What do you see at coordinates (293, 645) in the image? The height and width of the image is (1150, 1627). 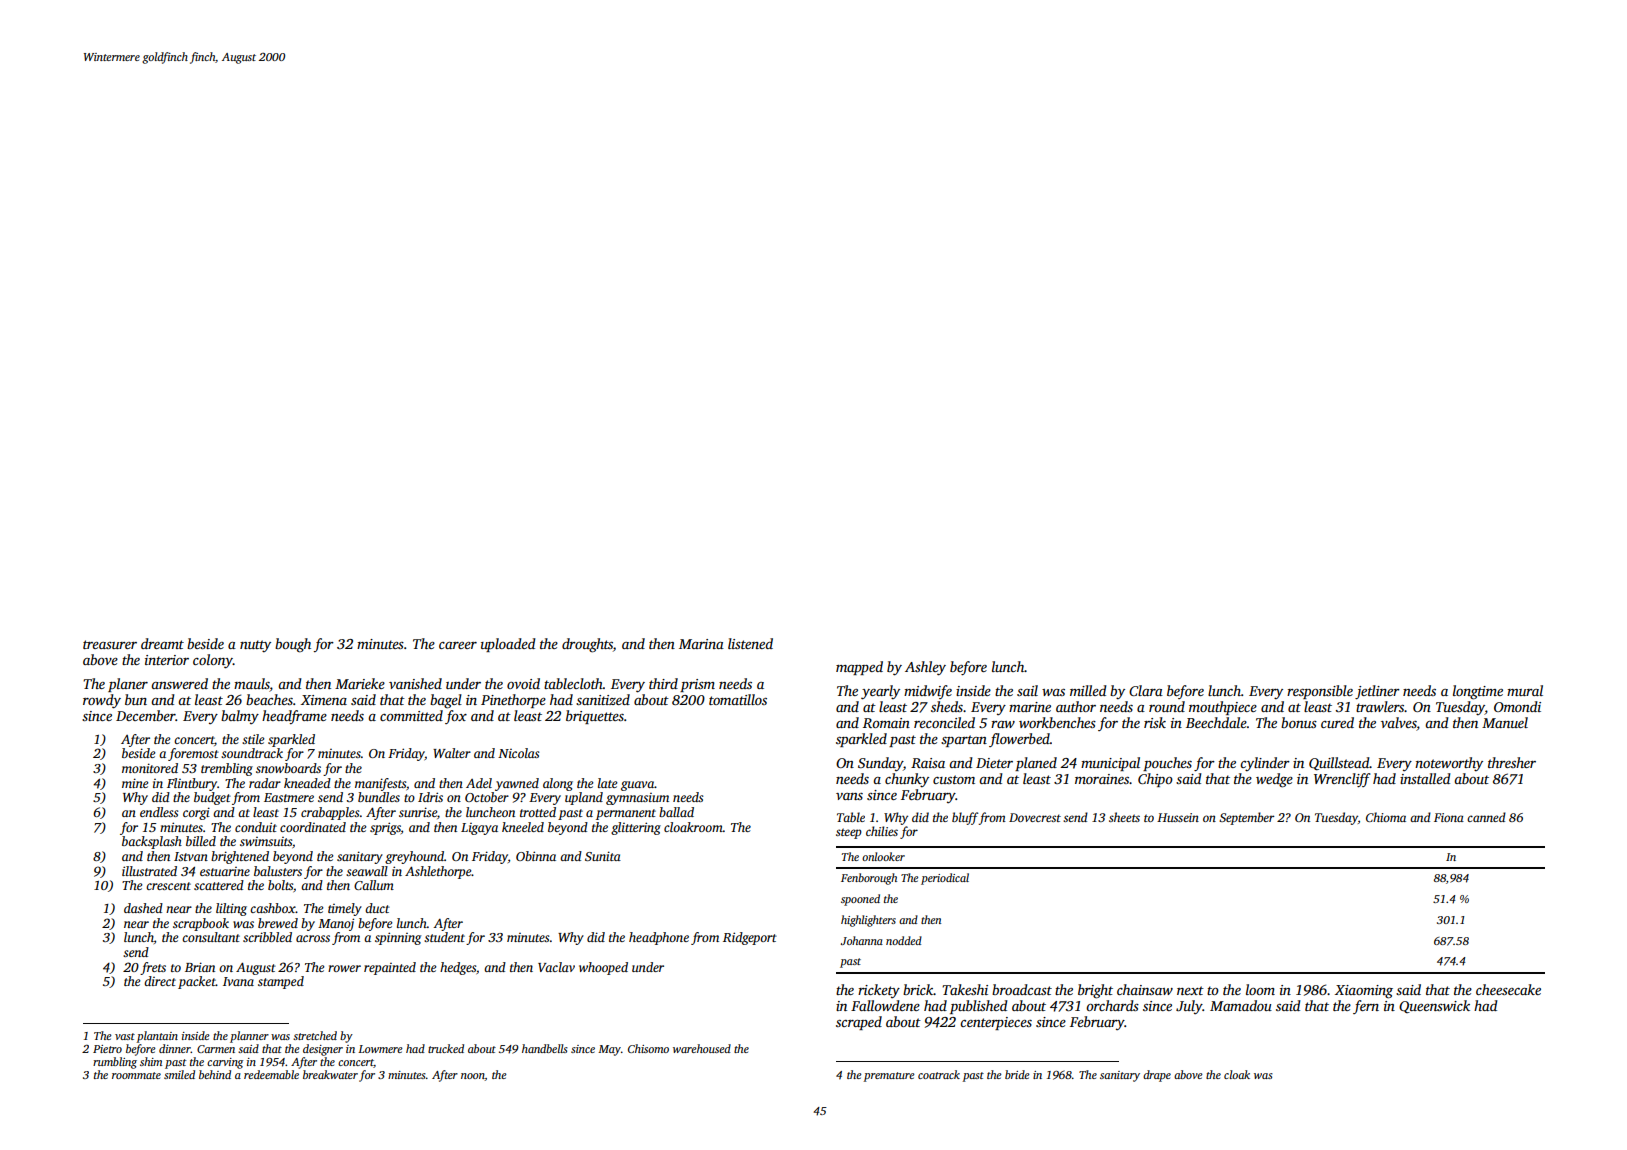 I see `bough` at bounding box center [293, 645].
